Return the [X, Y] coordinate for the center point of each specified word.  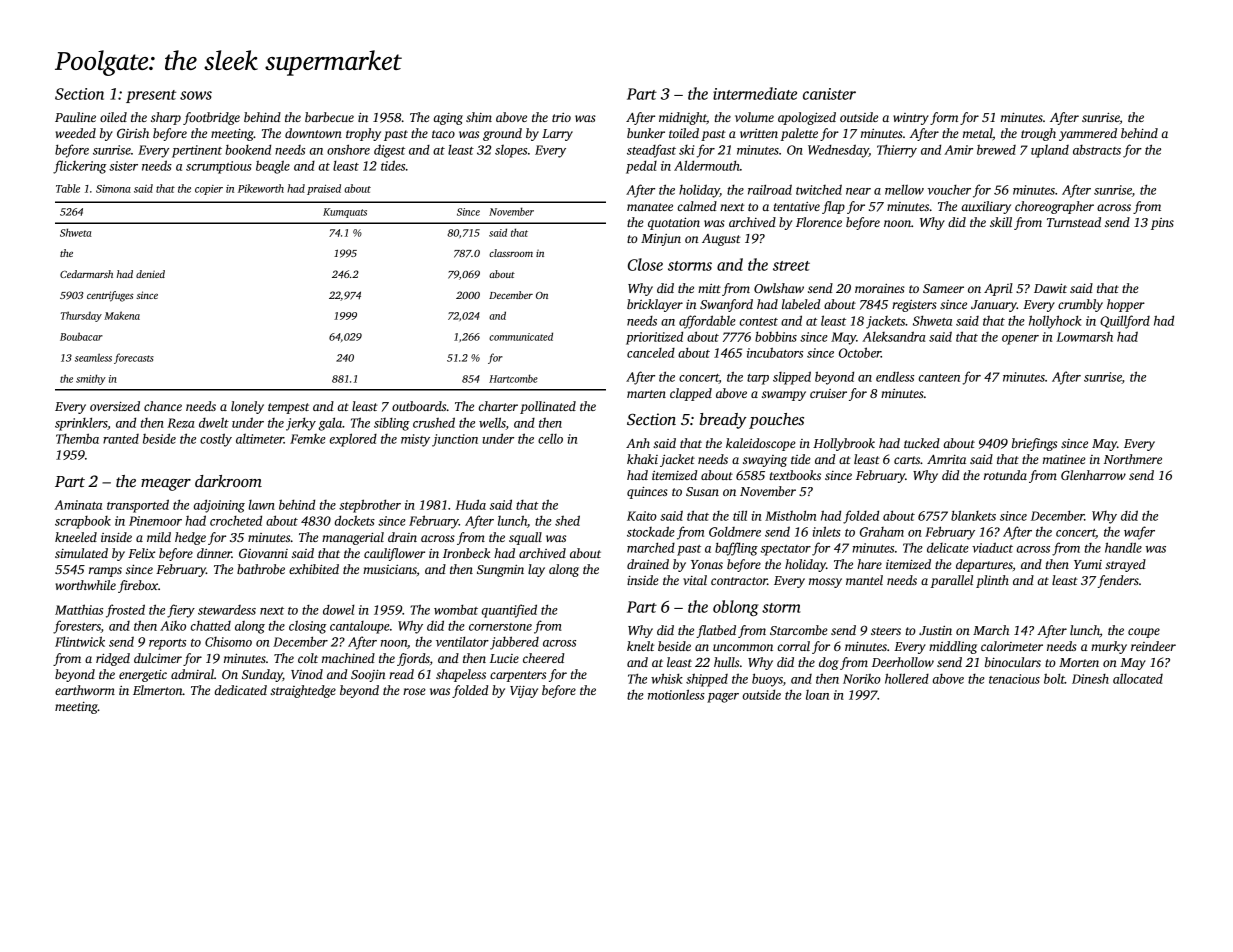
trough [1038, 134]
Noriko [862, 678]
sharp [166, 118]
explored [353, 440]
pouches [776, 421]
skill [1001, 222]
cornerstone [500, 627]
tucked [922, 443]
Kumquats [345, 213]
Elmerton [158, 690]
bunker [646, 133]
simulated [81, 553]
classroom [511, 253]
